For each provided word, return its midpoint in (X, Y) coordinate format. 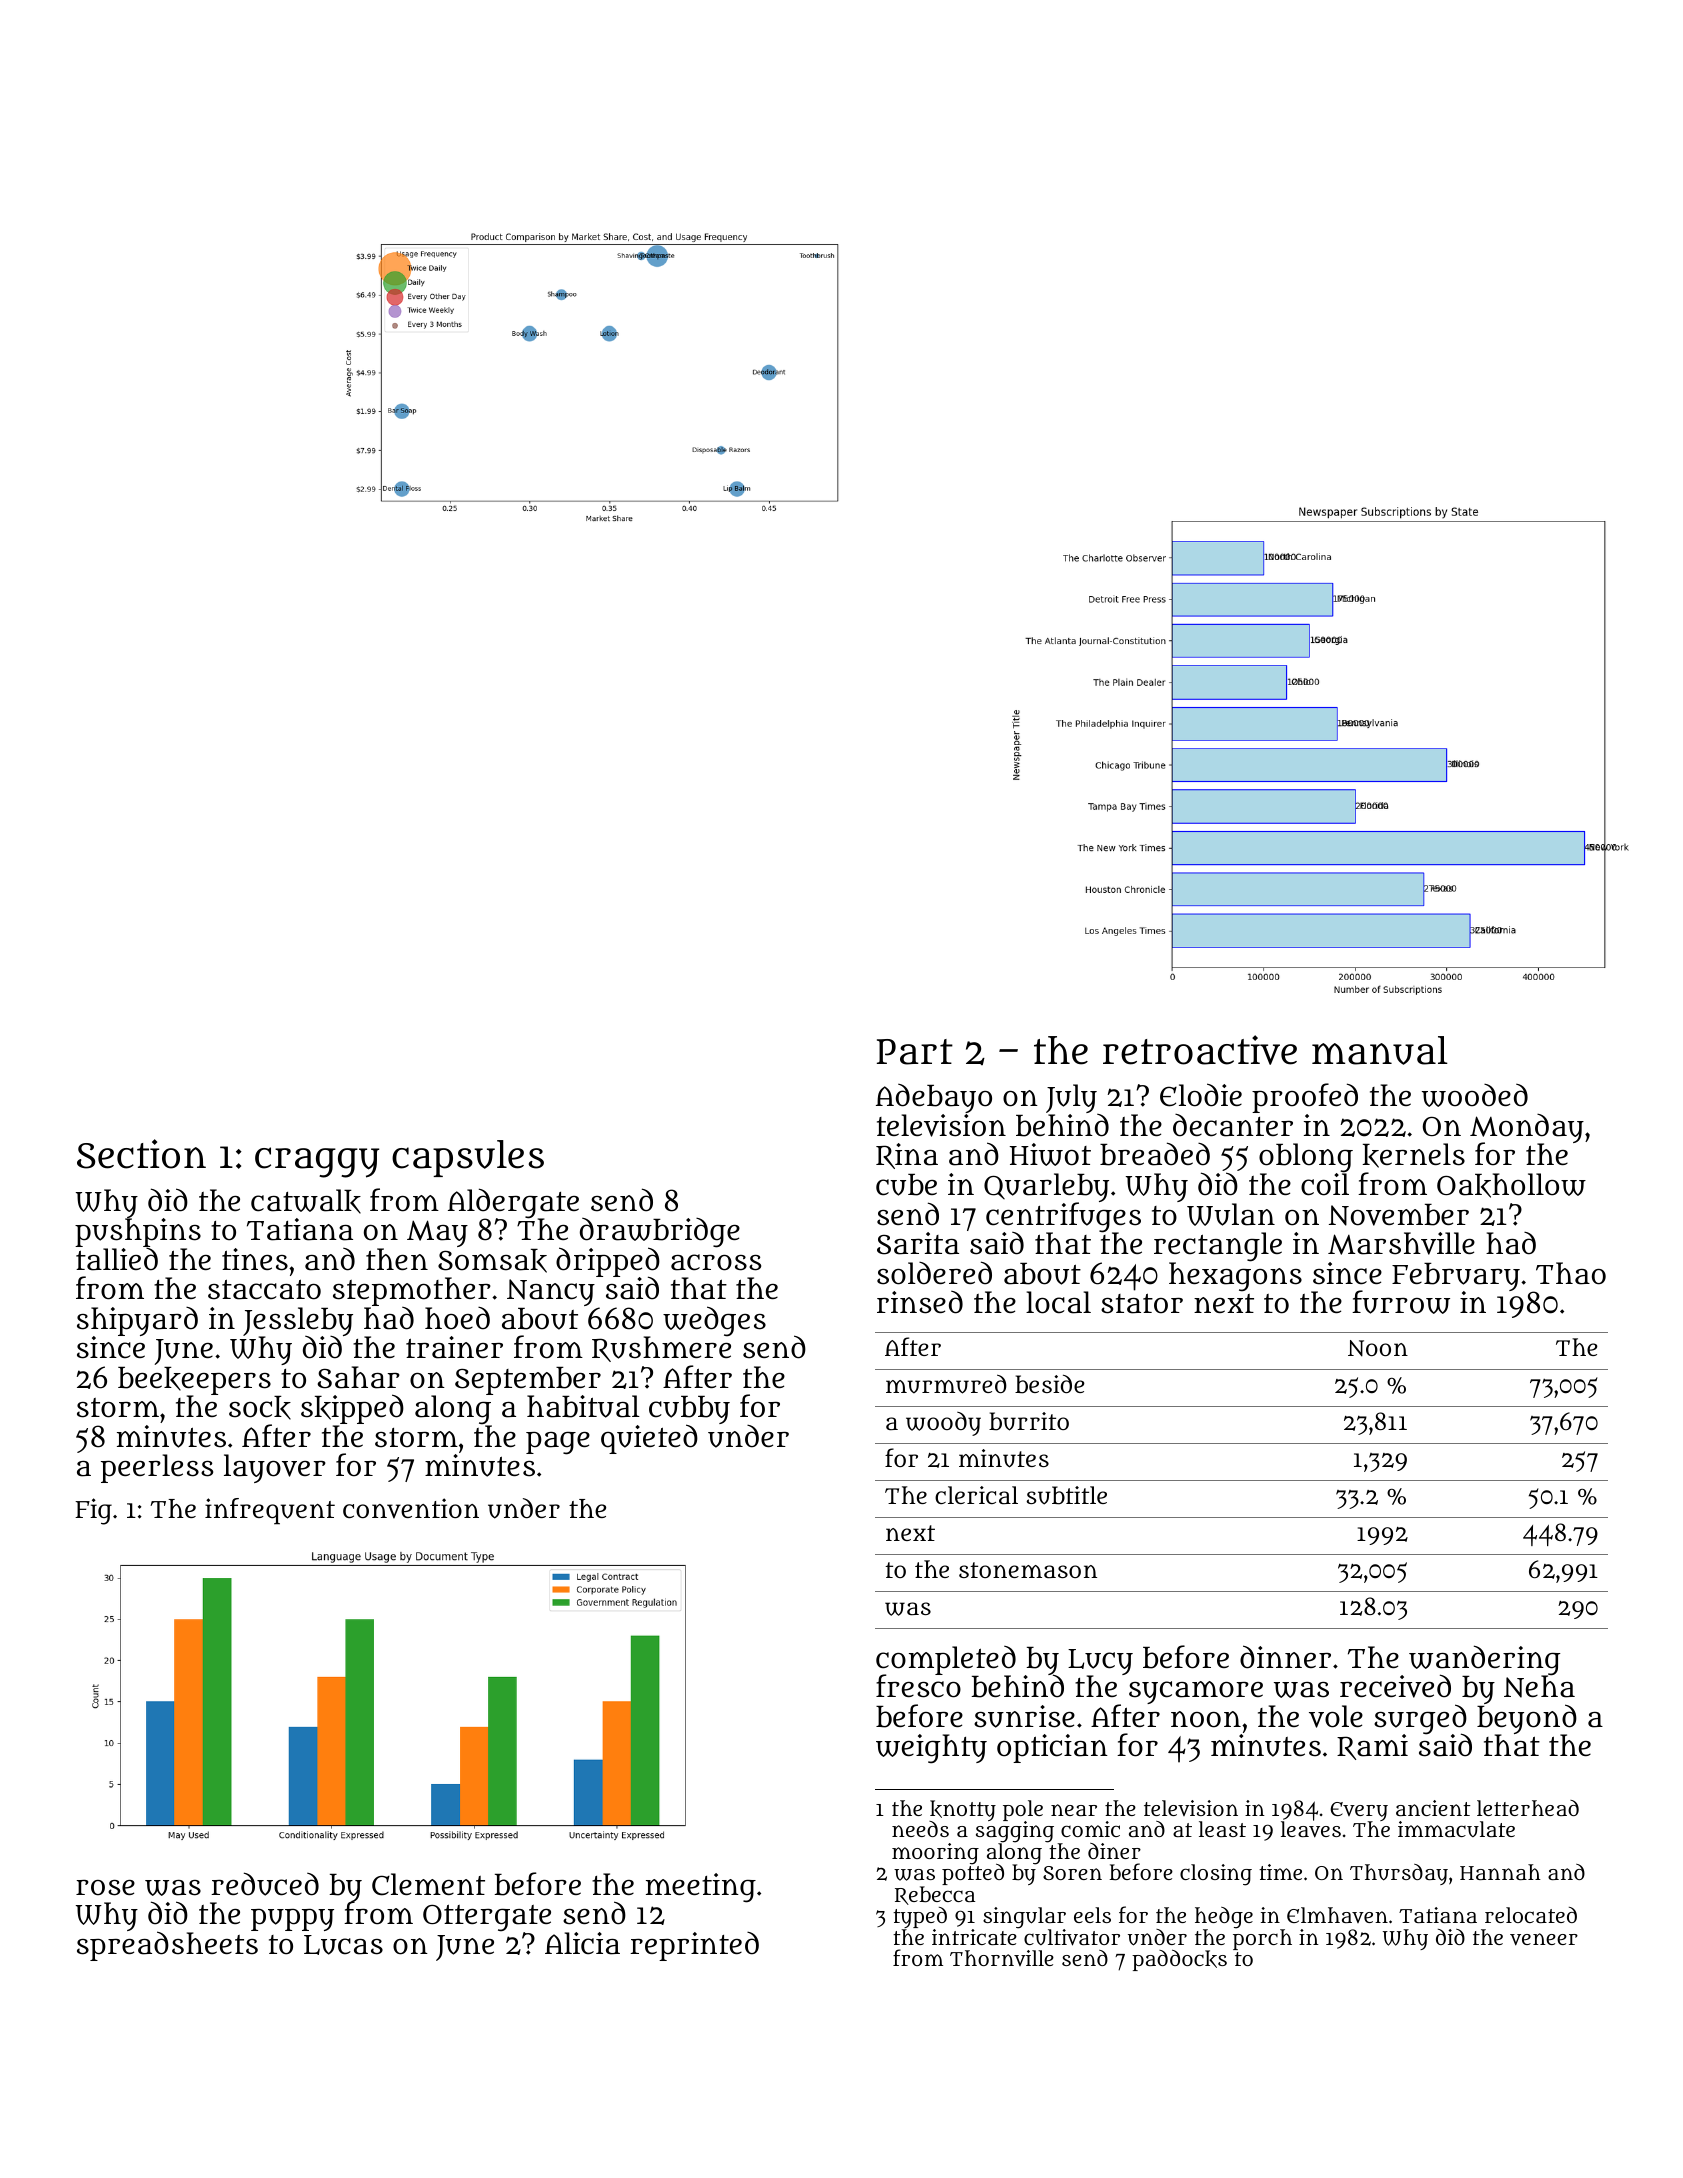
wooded (1475, 1095)
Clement (428, 1884)
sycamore (1196, 1692)
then (397, 1259)
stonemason (1028, 1570)
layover (275, 1468)
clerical (976, 1495)
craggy (317, 1162)
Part (915, 1052)
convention (411, 1508)
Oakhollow (1511, 1185)
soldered (934, 1273)
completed (946, 1660)
